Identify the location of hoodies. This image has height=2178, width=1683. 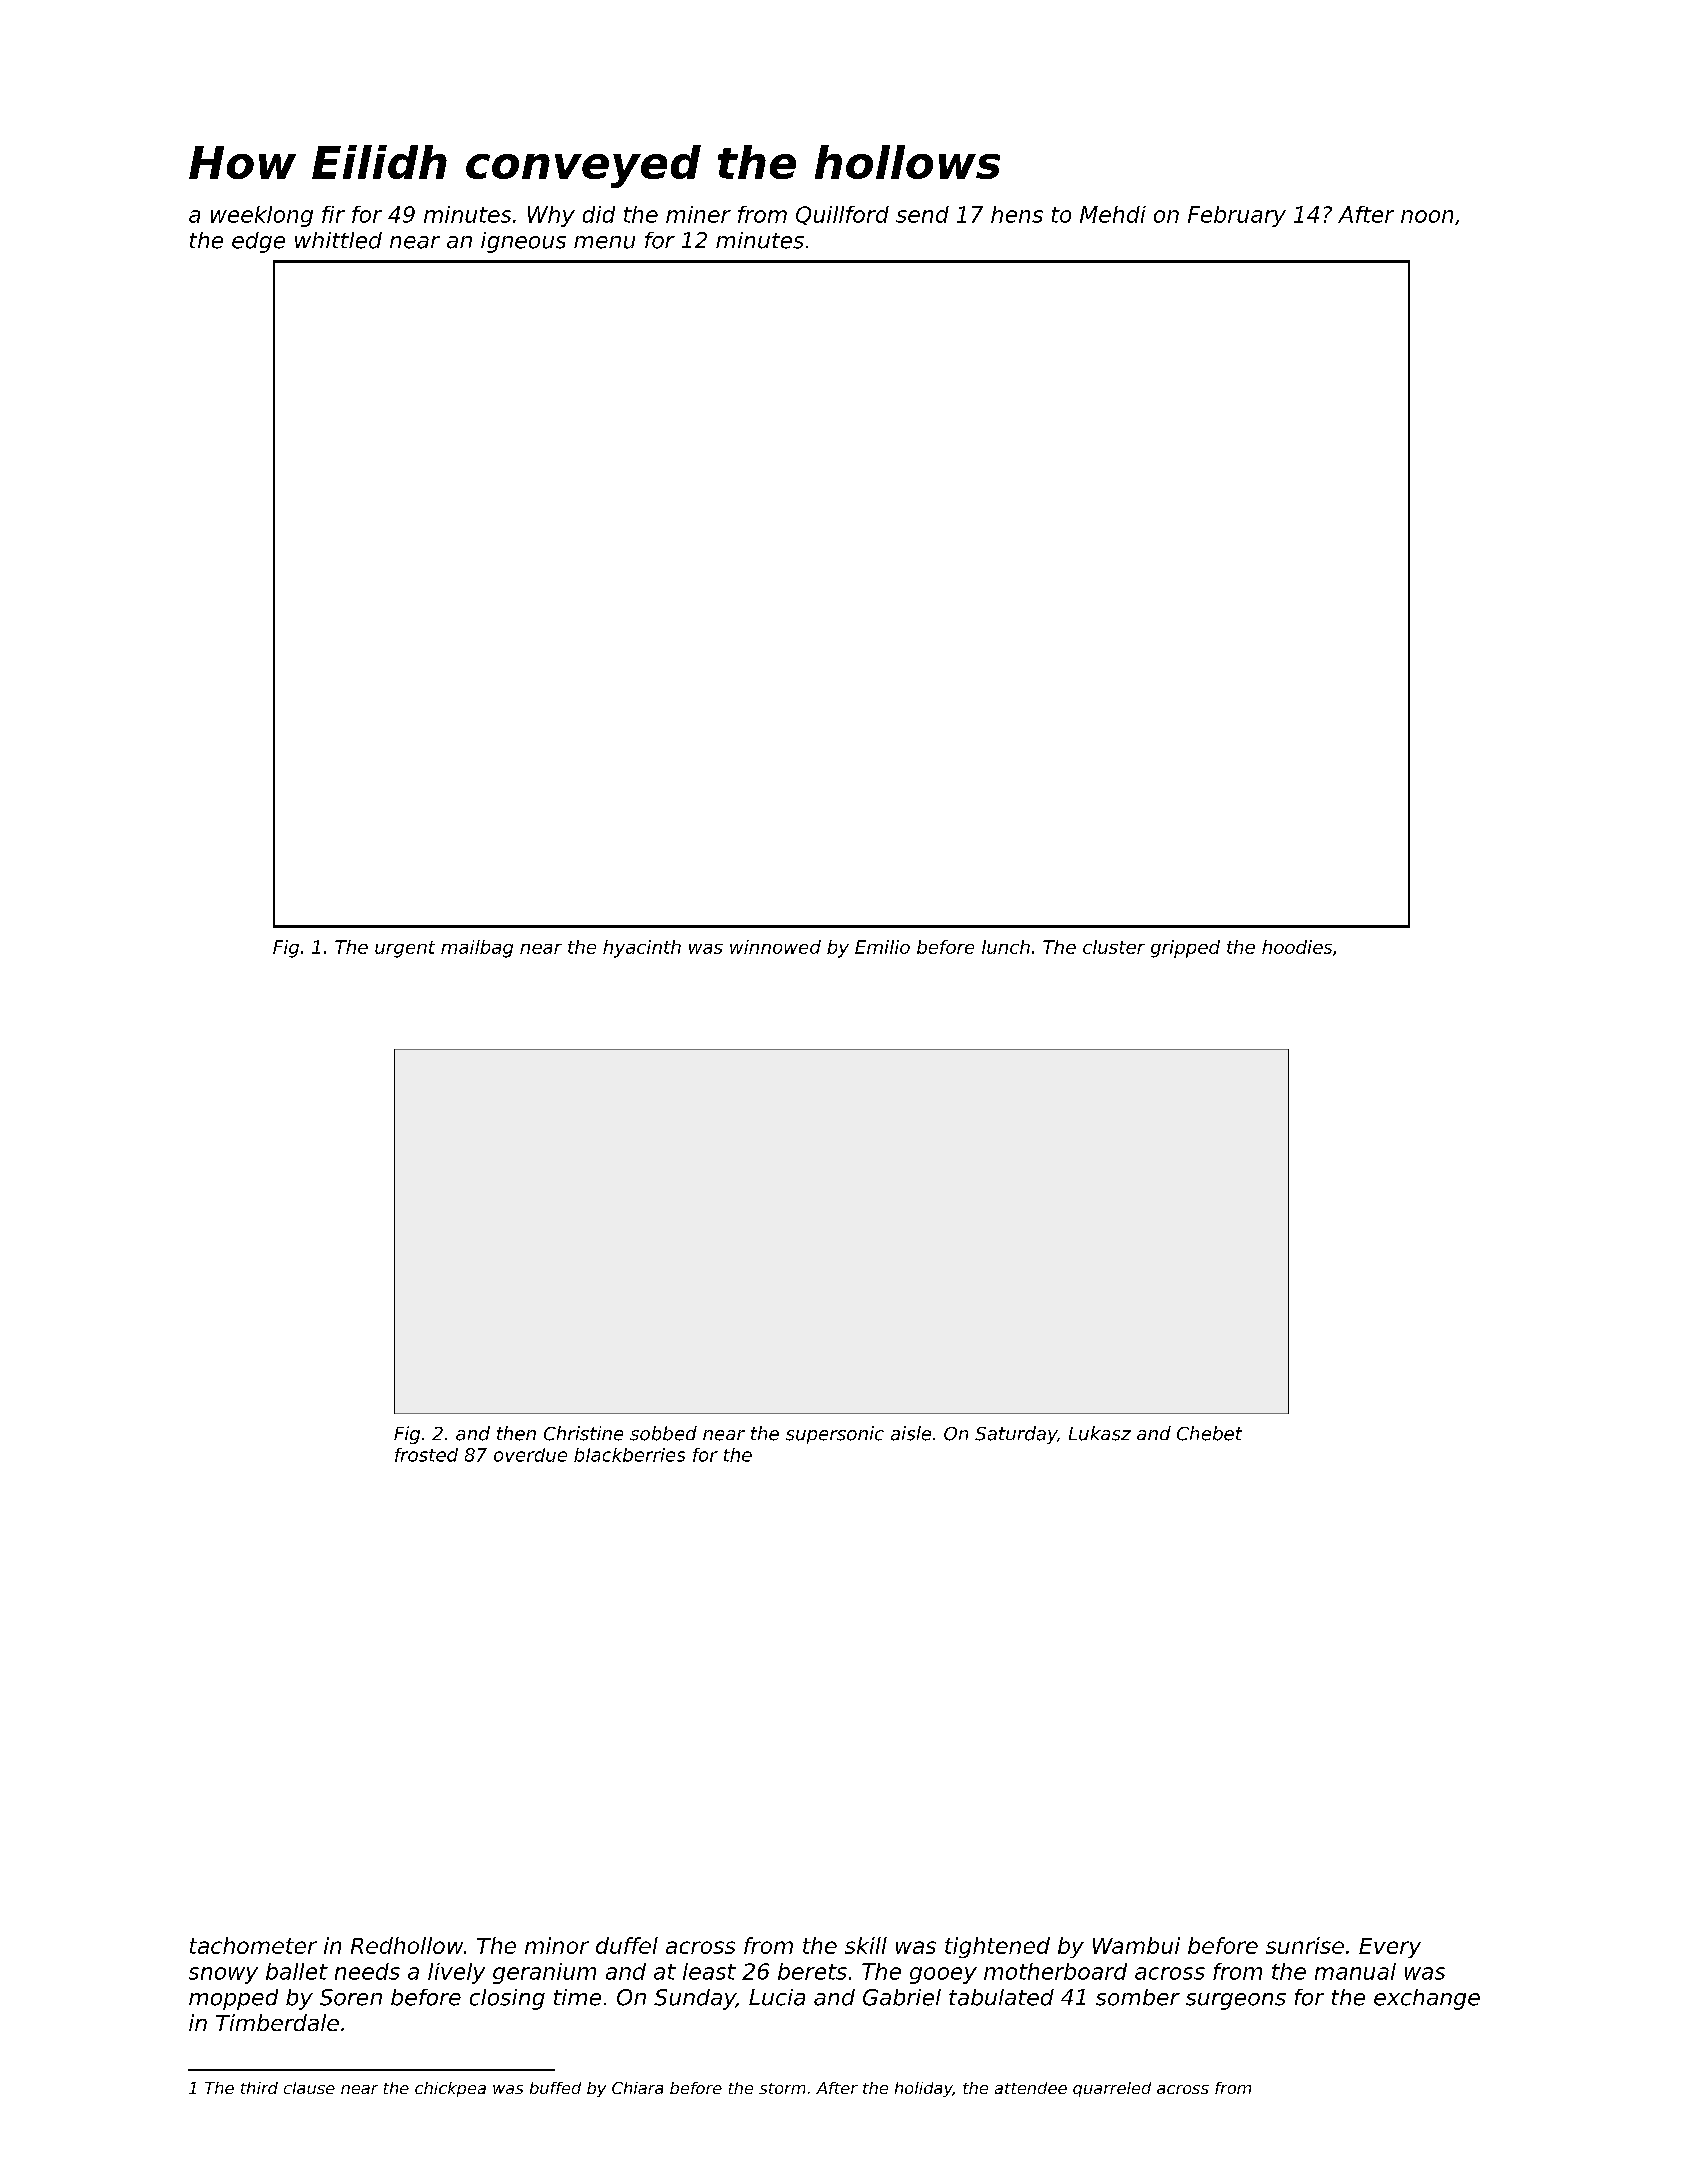
(1297, 947).
